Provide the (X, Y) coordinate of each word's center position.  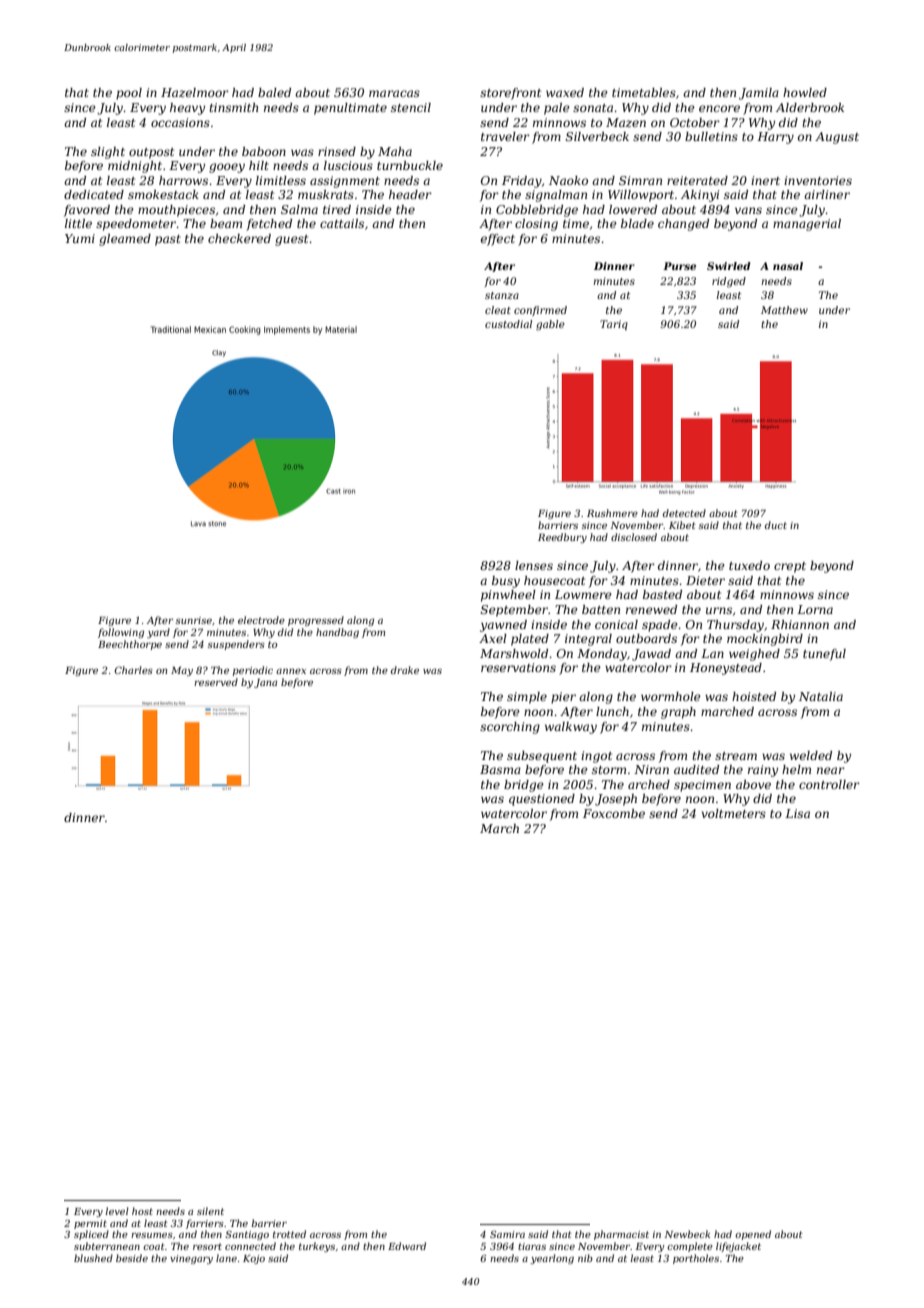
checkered (239, 238)
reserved (216, 682)
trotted (289, 1234)
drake (405, 670)
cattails (342, 223)
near (831, 770)
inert (765, 180)
